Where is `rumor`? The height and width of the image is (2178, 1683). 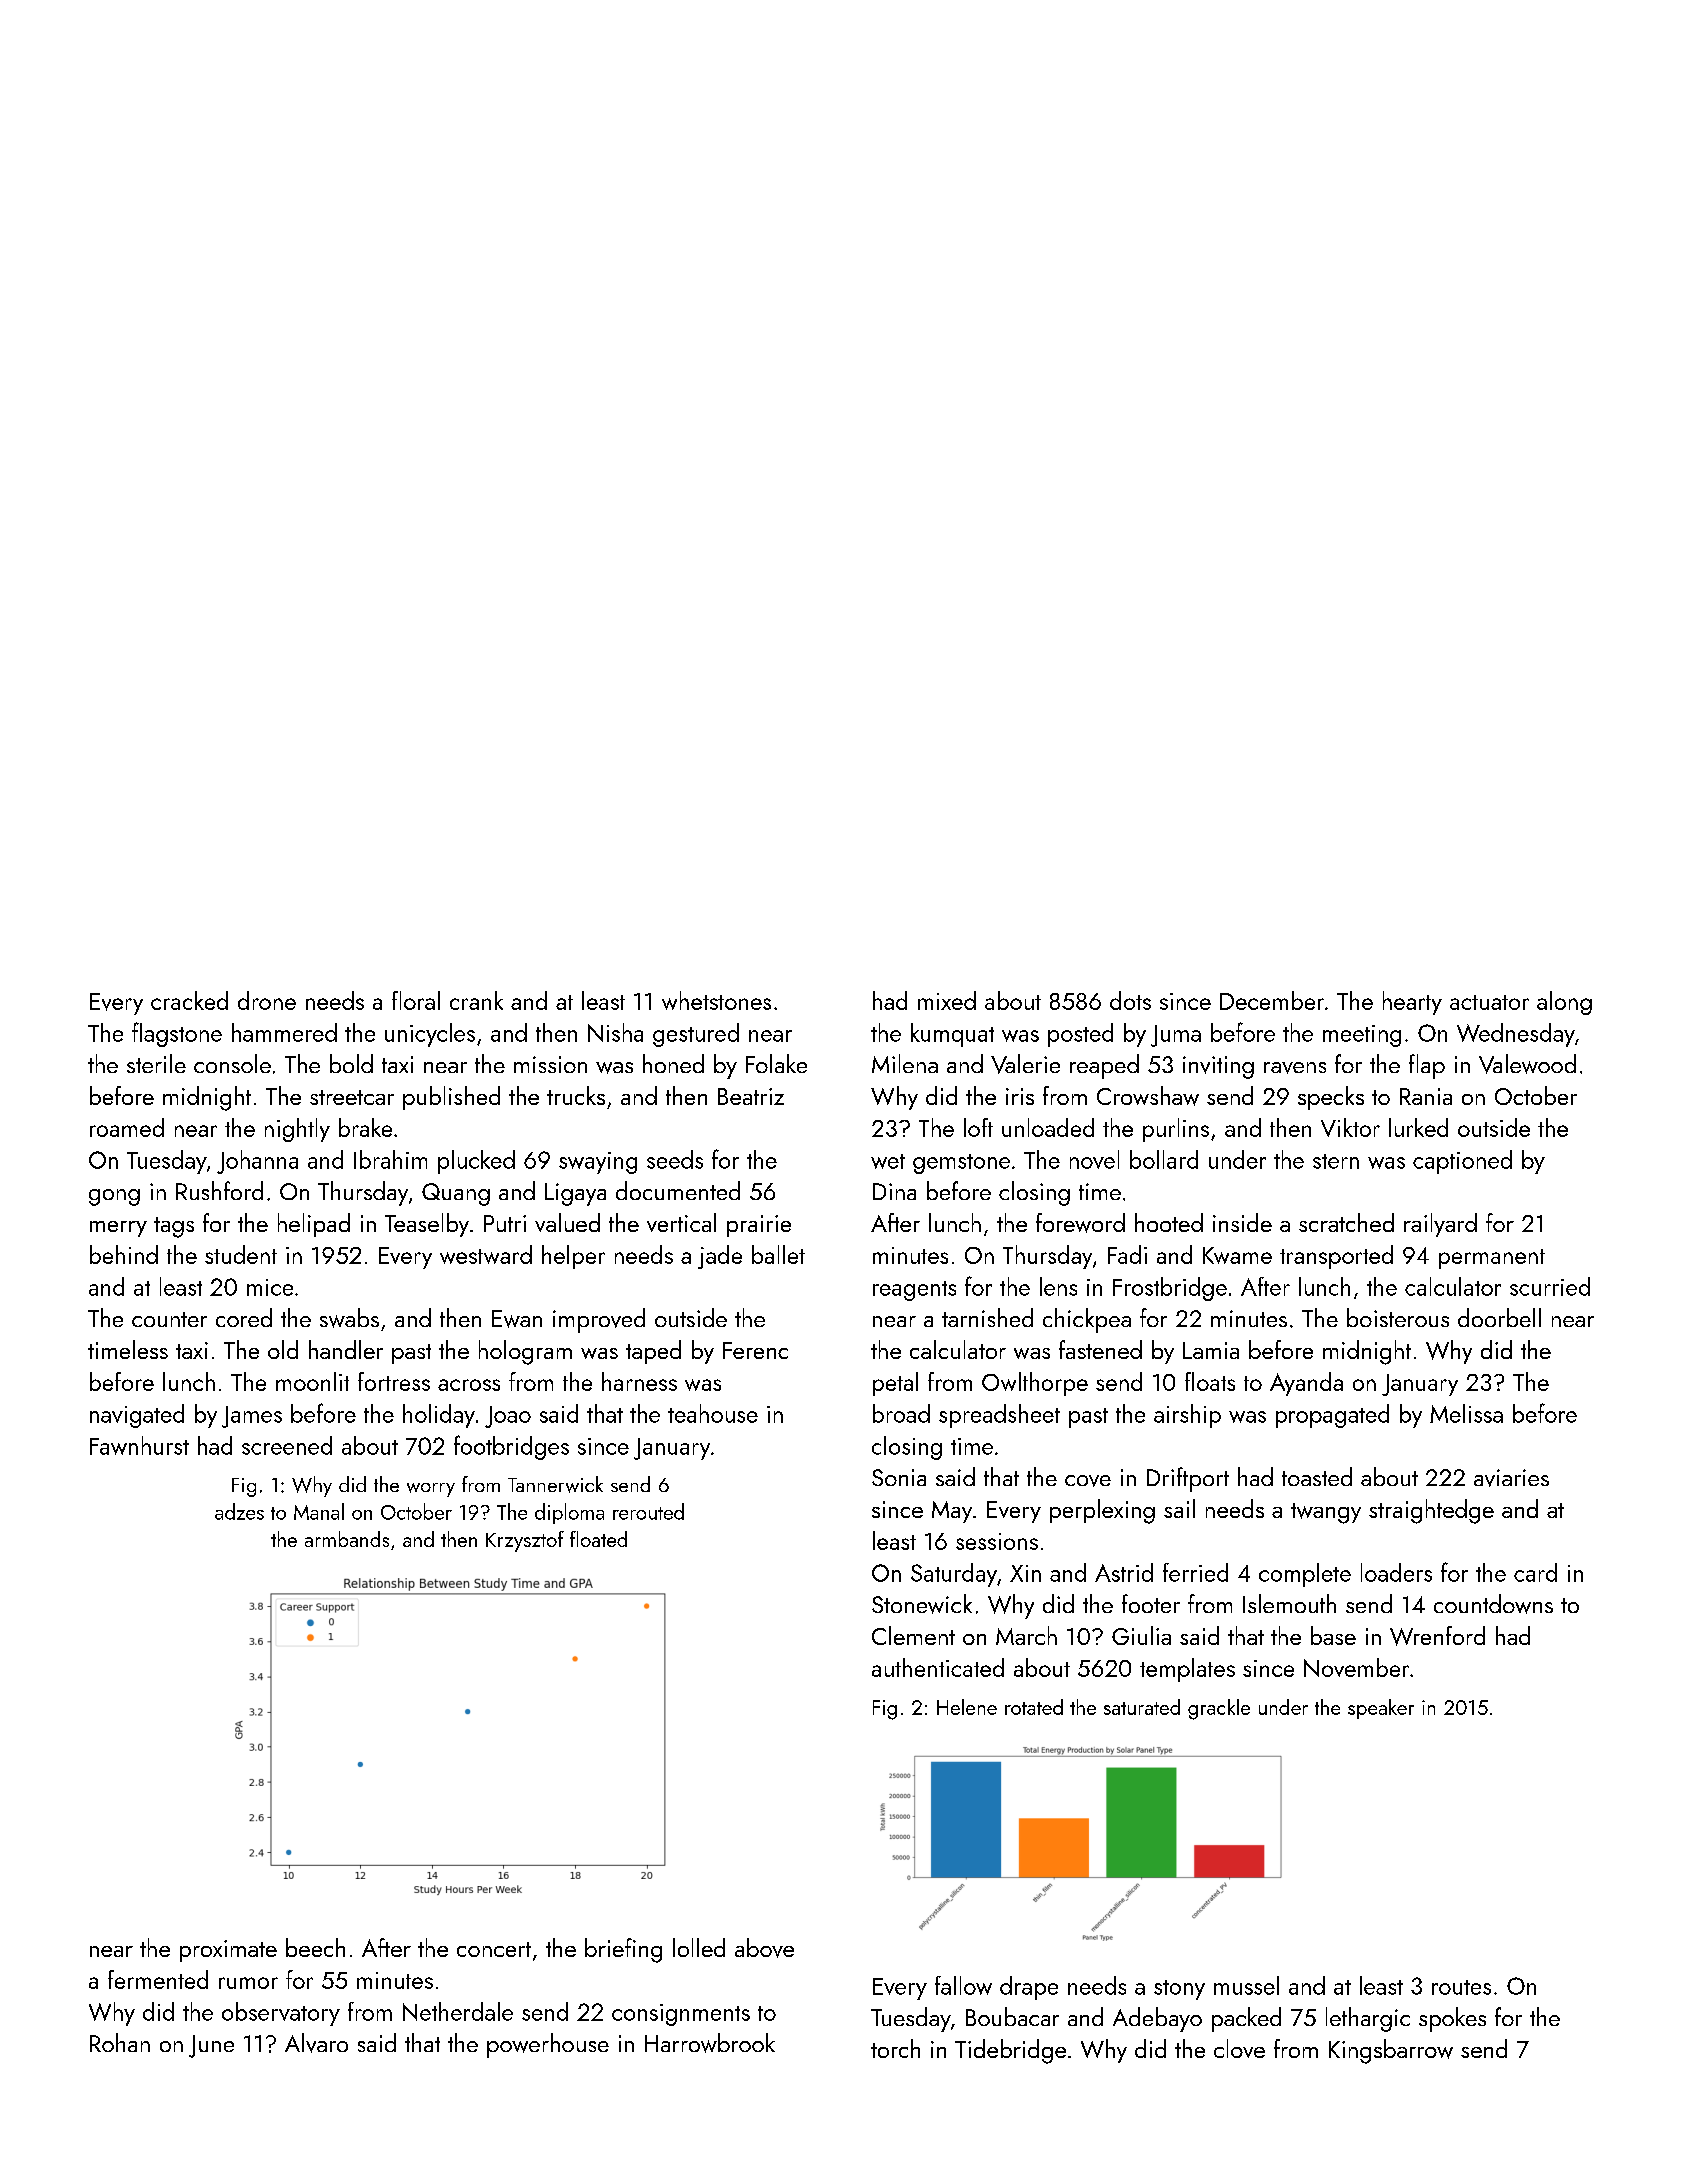 rumor is located at coordinates (248, 1983).
